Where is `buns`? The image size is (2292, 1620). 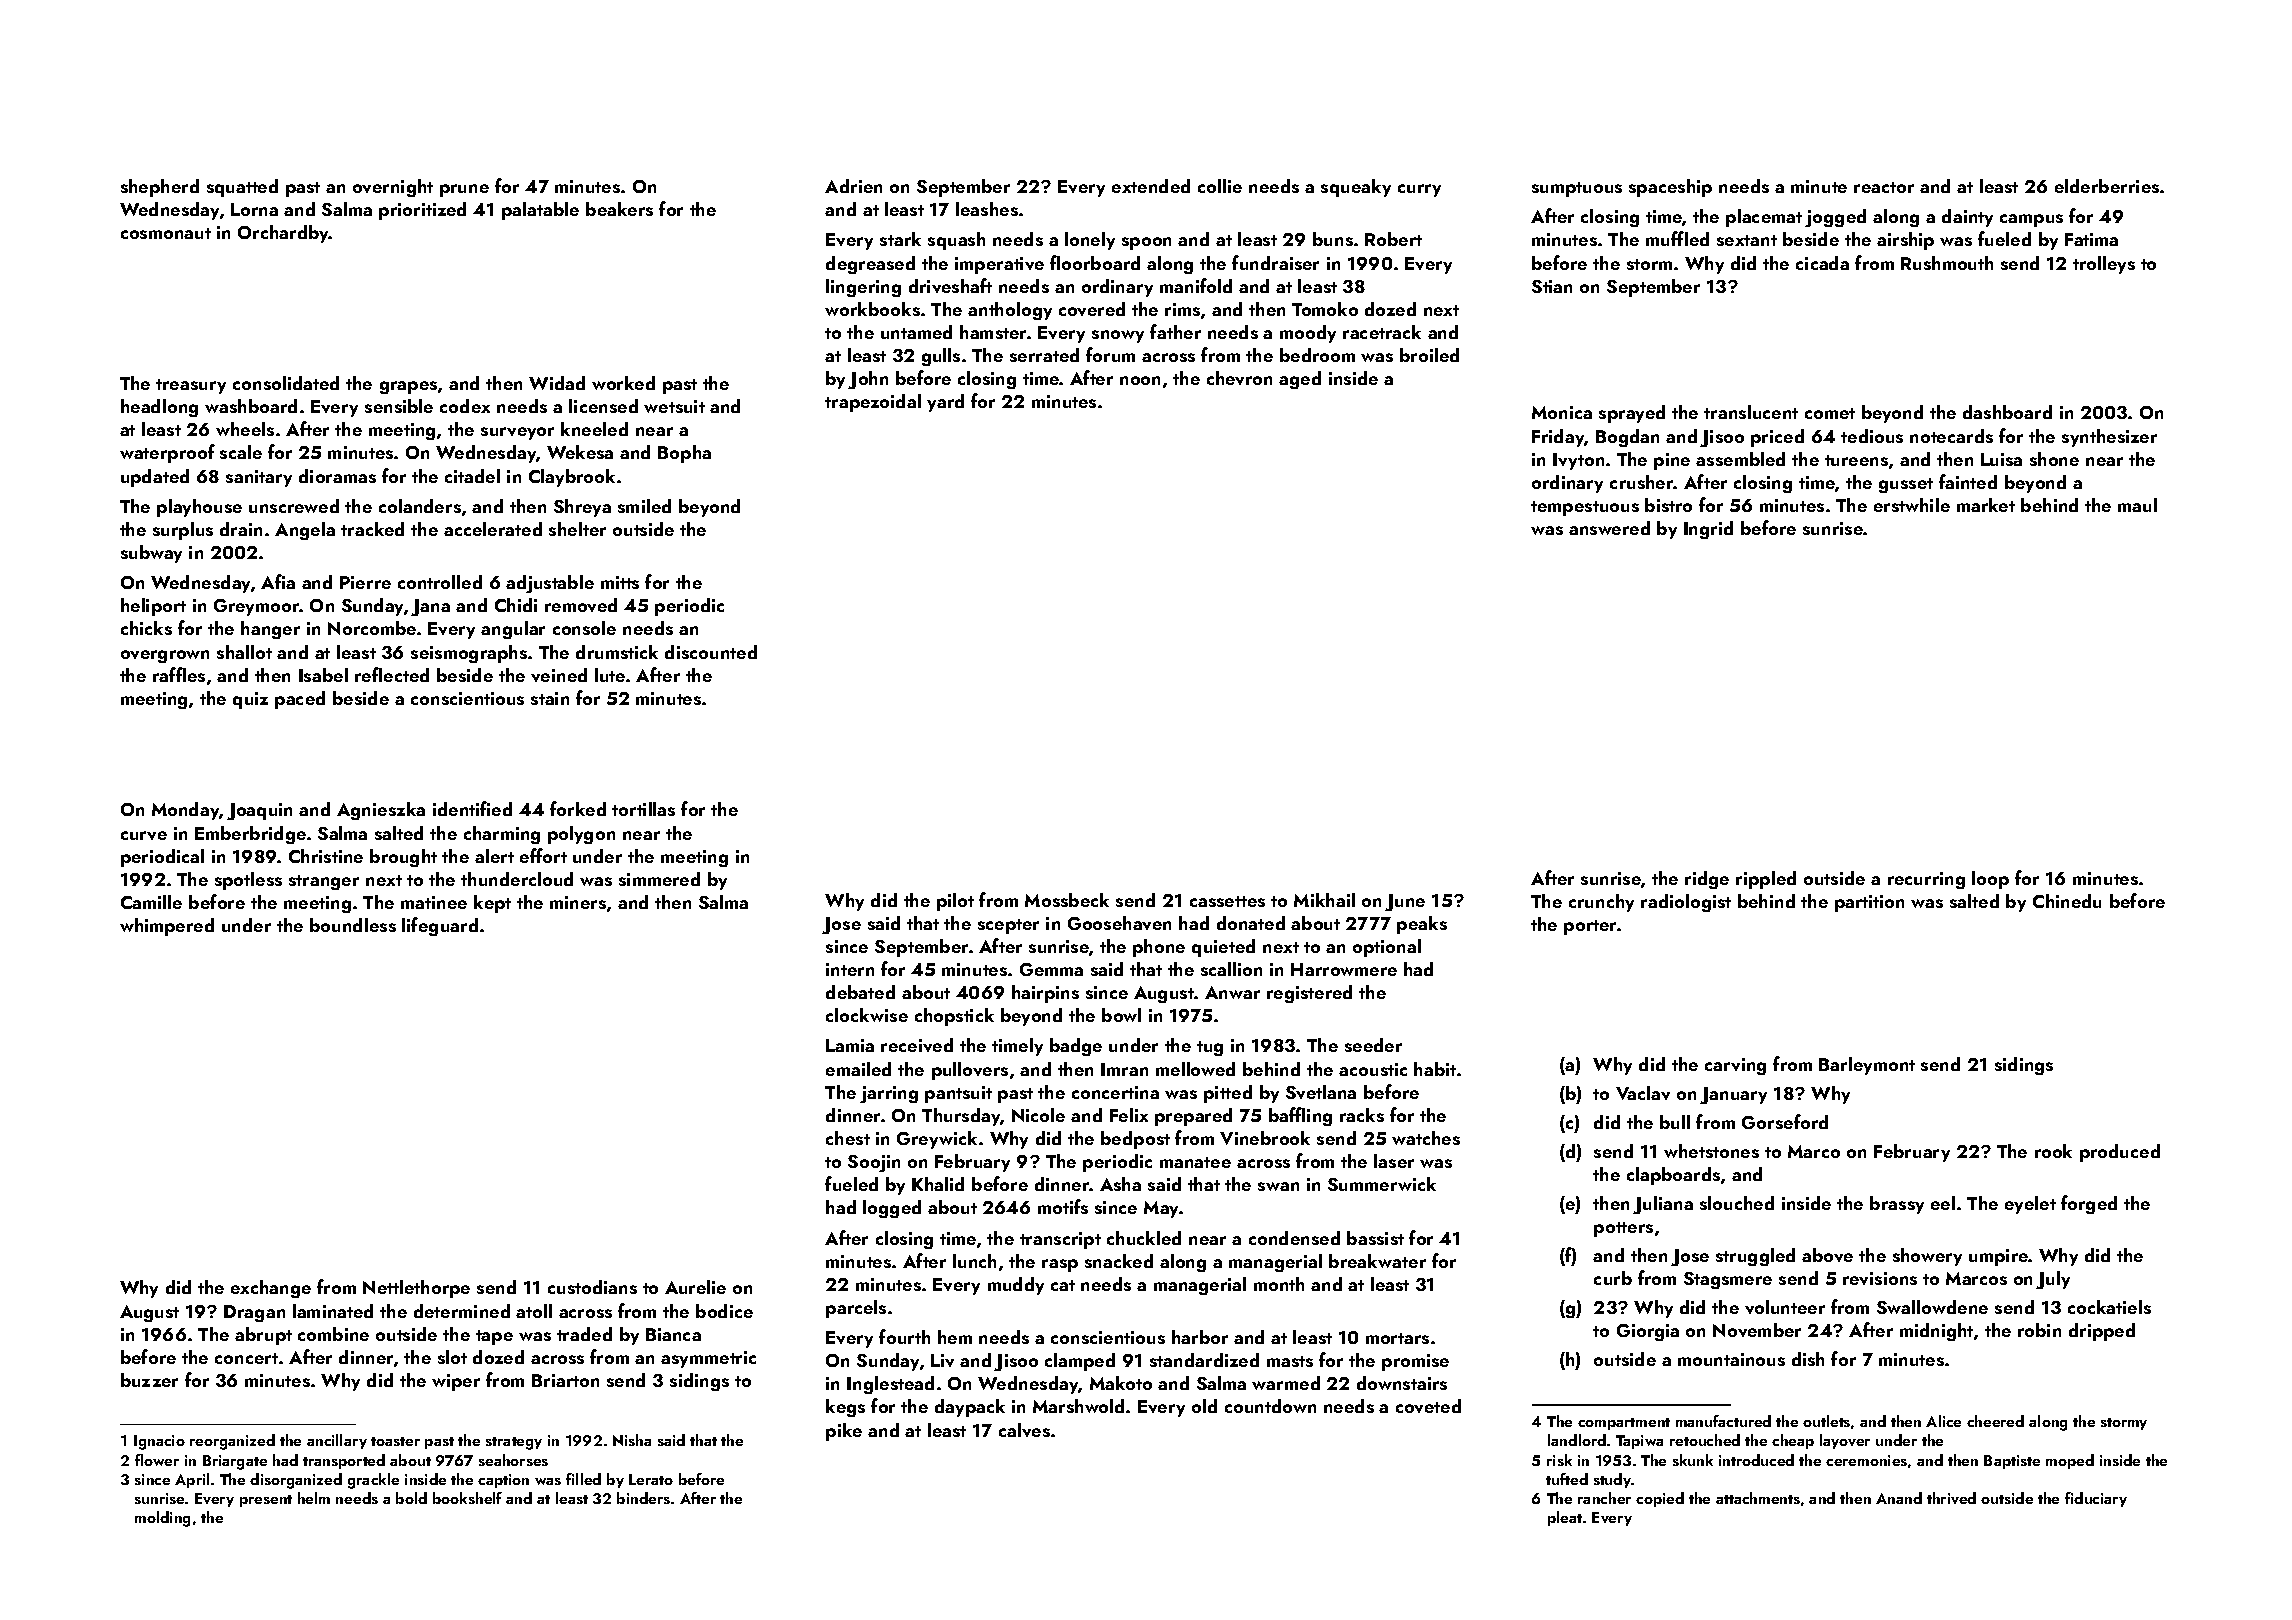
buns is located at coordinates (1333, 239).
